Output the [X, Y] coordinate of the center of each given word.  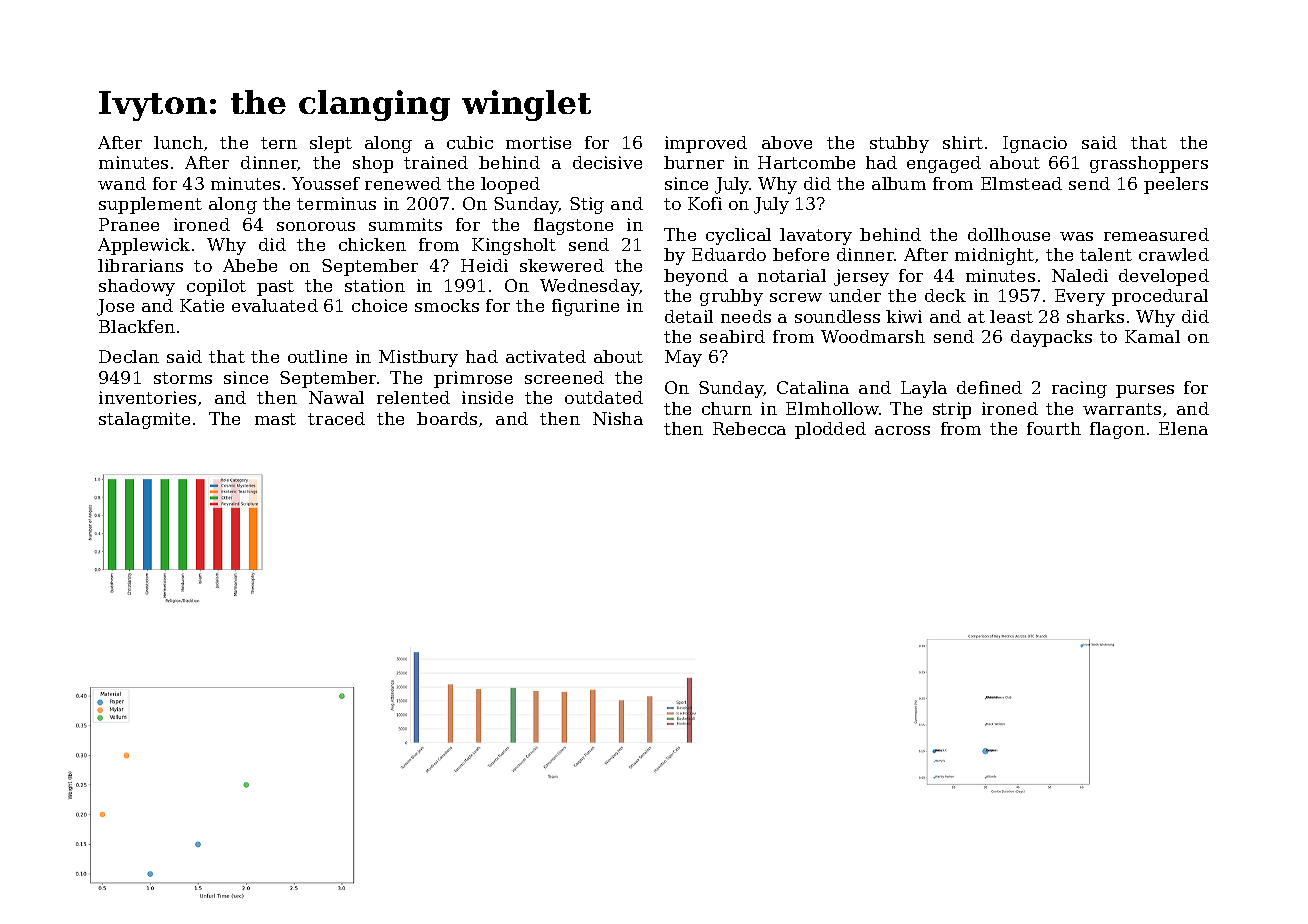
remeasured [1156, 234]
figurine [585, 307]
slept [331, 144]
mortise [538, 142]
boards [447, 418]
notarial [792, 275]
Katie [202, 305]
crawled [1174, 254]
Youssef [326, 183]
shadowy [137, 287]
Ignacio [1035, 144]
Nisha [618, 418]
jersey [861, 277]
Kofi [705, 203]
